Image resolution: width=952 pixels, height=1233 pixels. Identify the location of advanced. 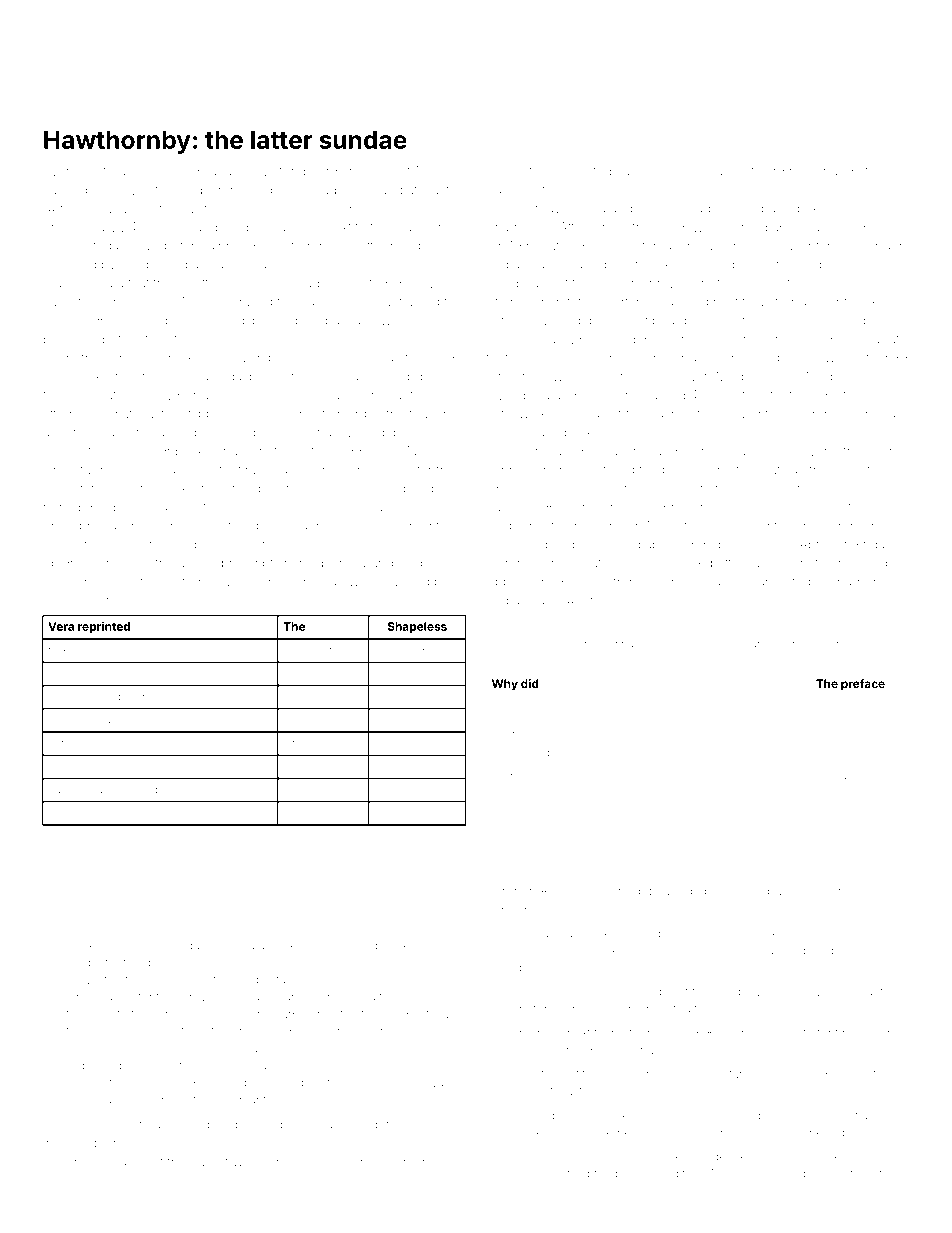
(865, 414).
